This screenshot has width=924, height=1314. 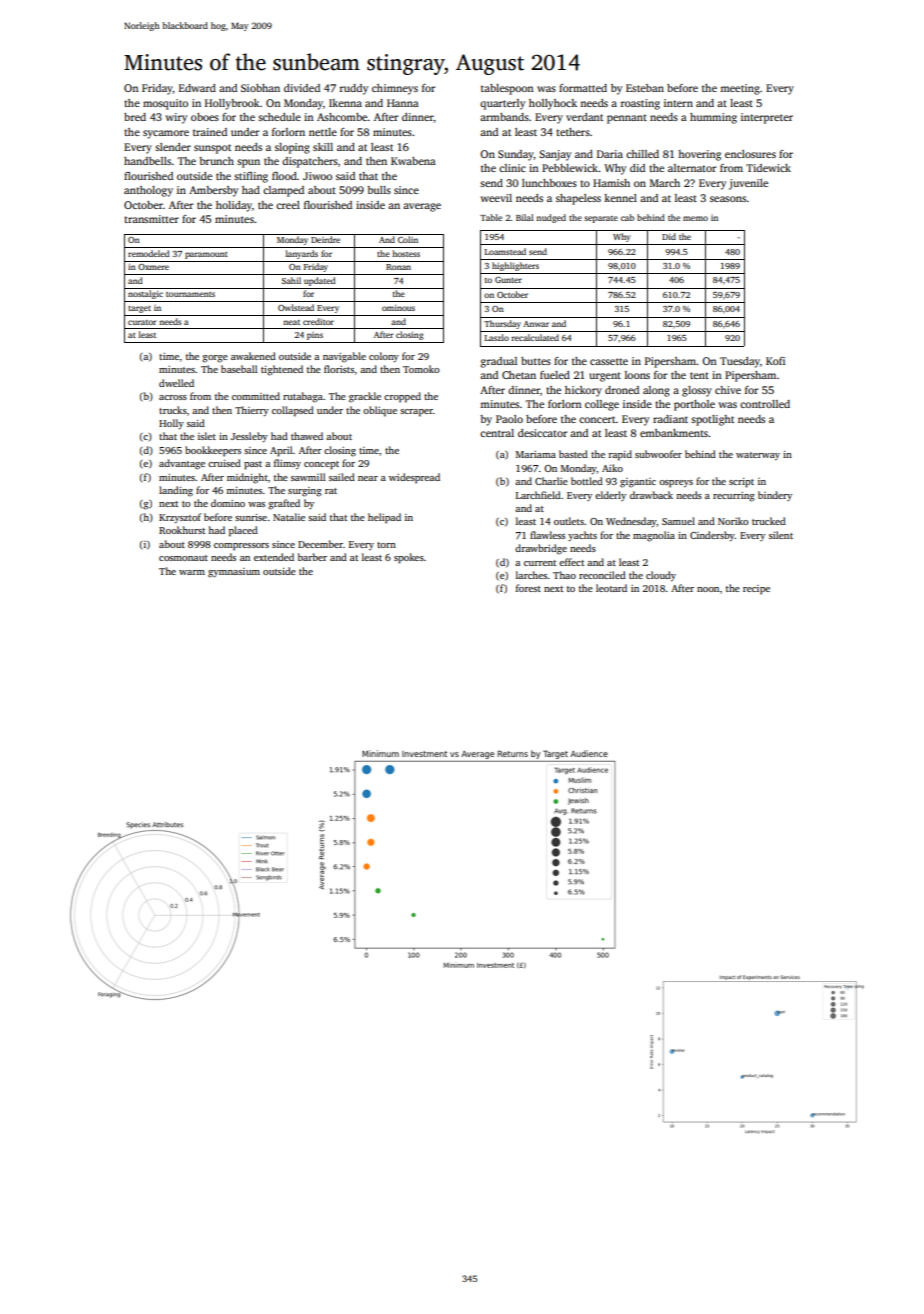 What do you see at coordinates (775, 361) in the screenshot?
I see `Kofi` at bounding box center [775, 361].
